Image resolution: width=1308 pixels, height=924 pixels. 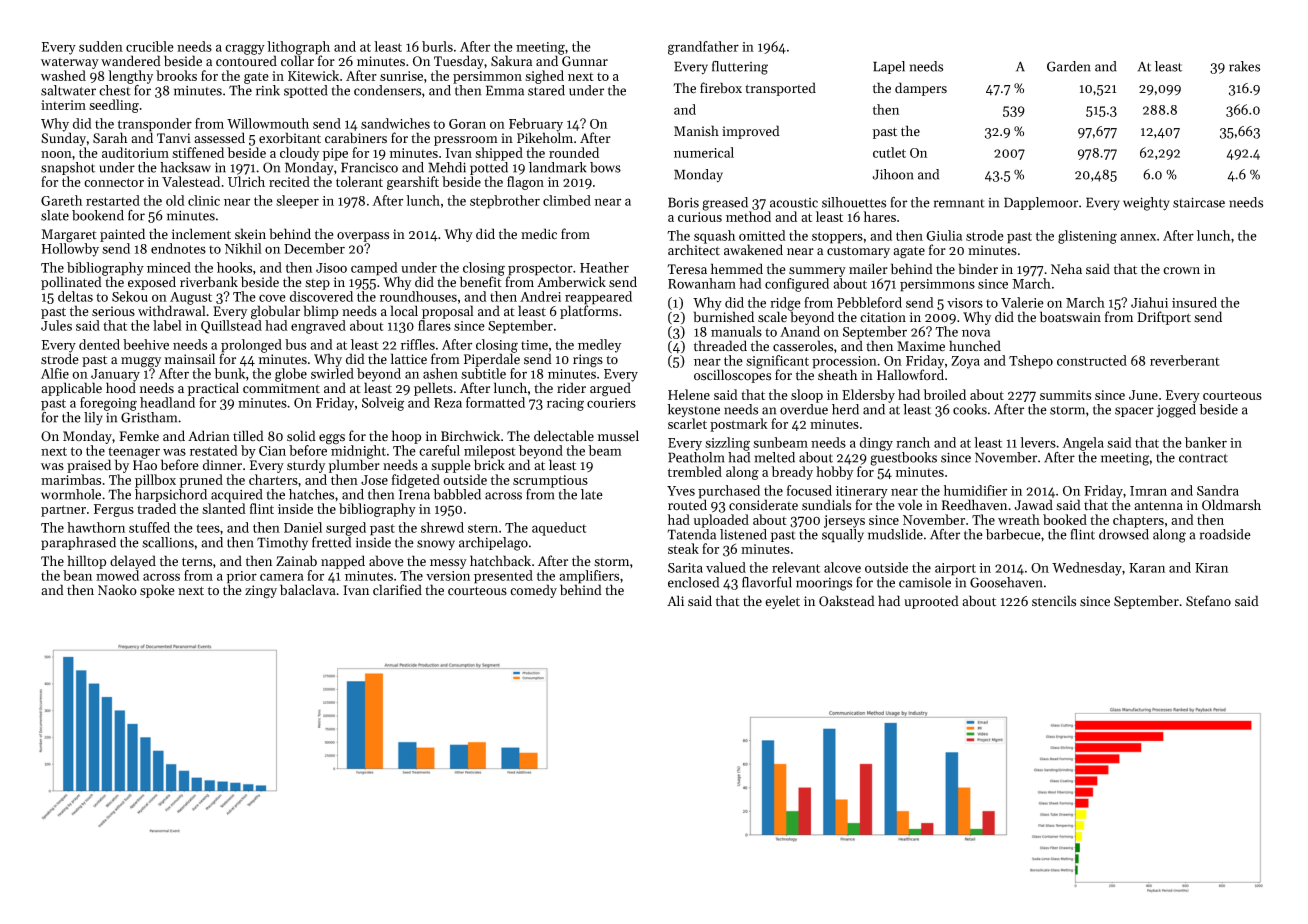 What do you see at coordinates (401, 76) in the screenshot?
I see `sunrise` at bounding box center [401, 76].
